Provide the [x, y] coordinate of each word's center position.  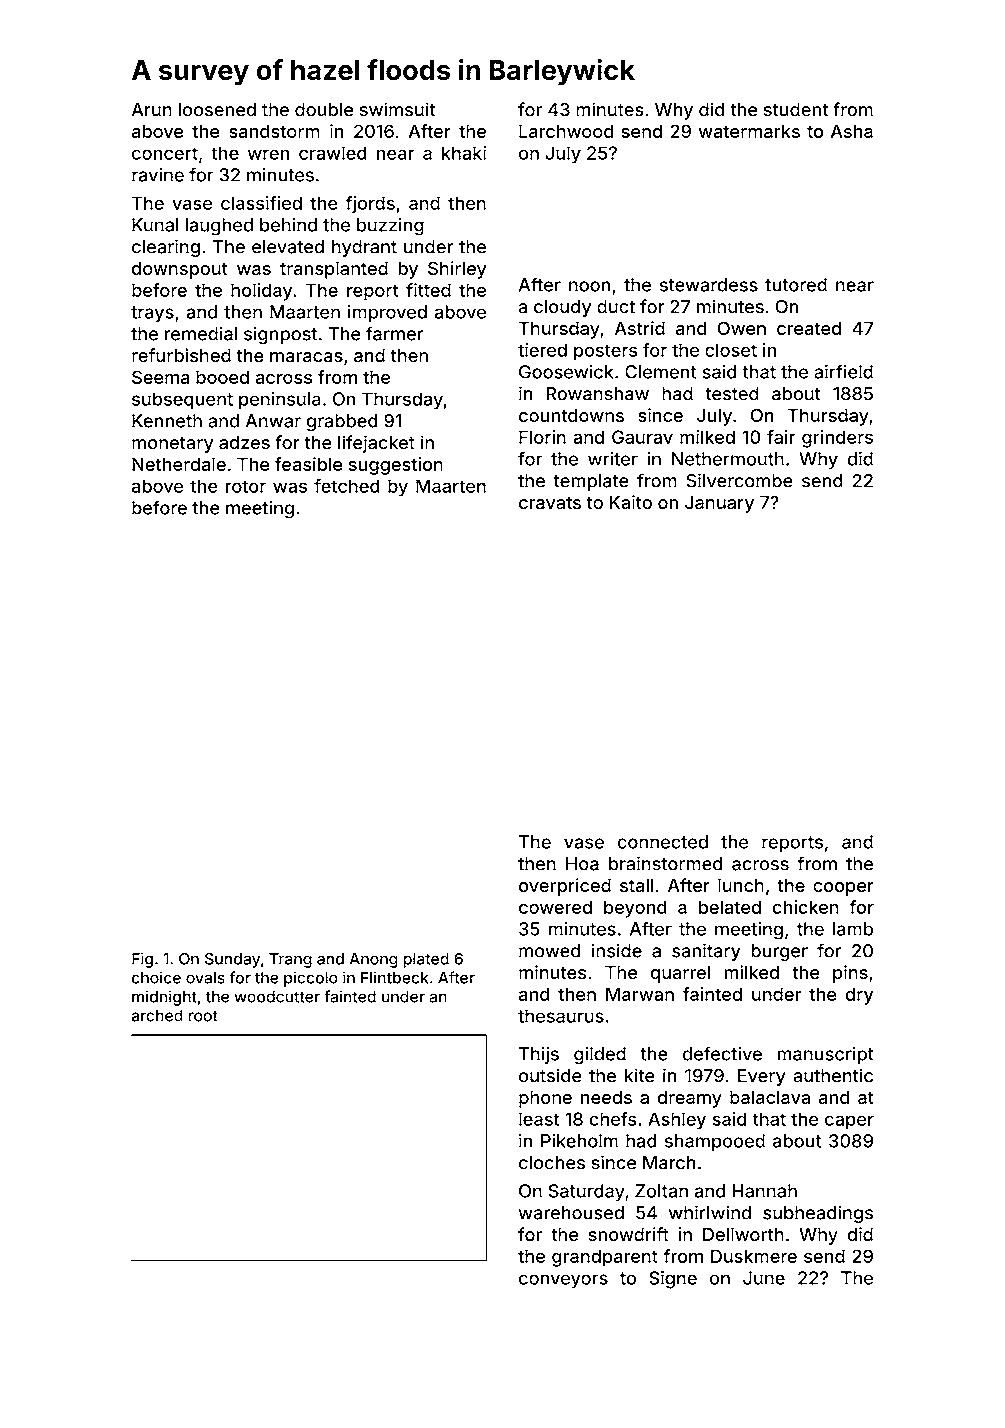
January [719, 504]
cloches [552, 1163]
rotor [246, 486]
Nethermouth [728, 459]
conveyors [563, 1281]
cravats [550, 502]
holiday [261, 292]
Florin [542, 437]
